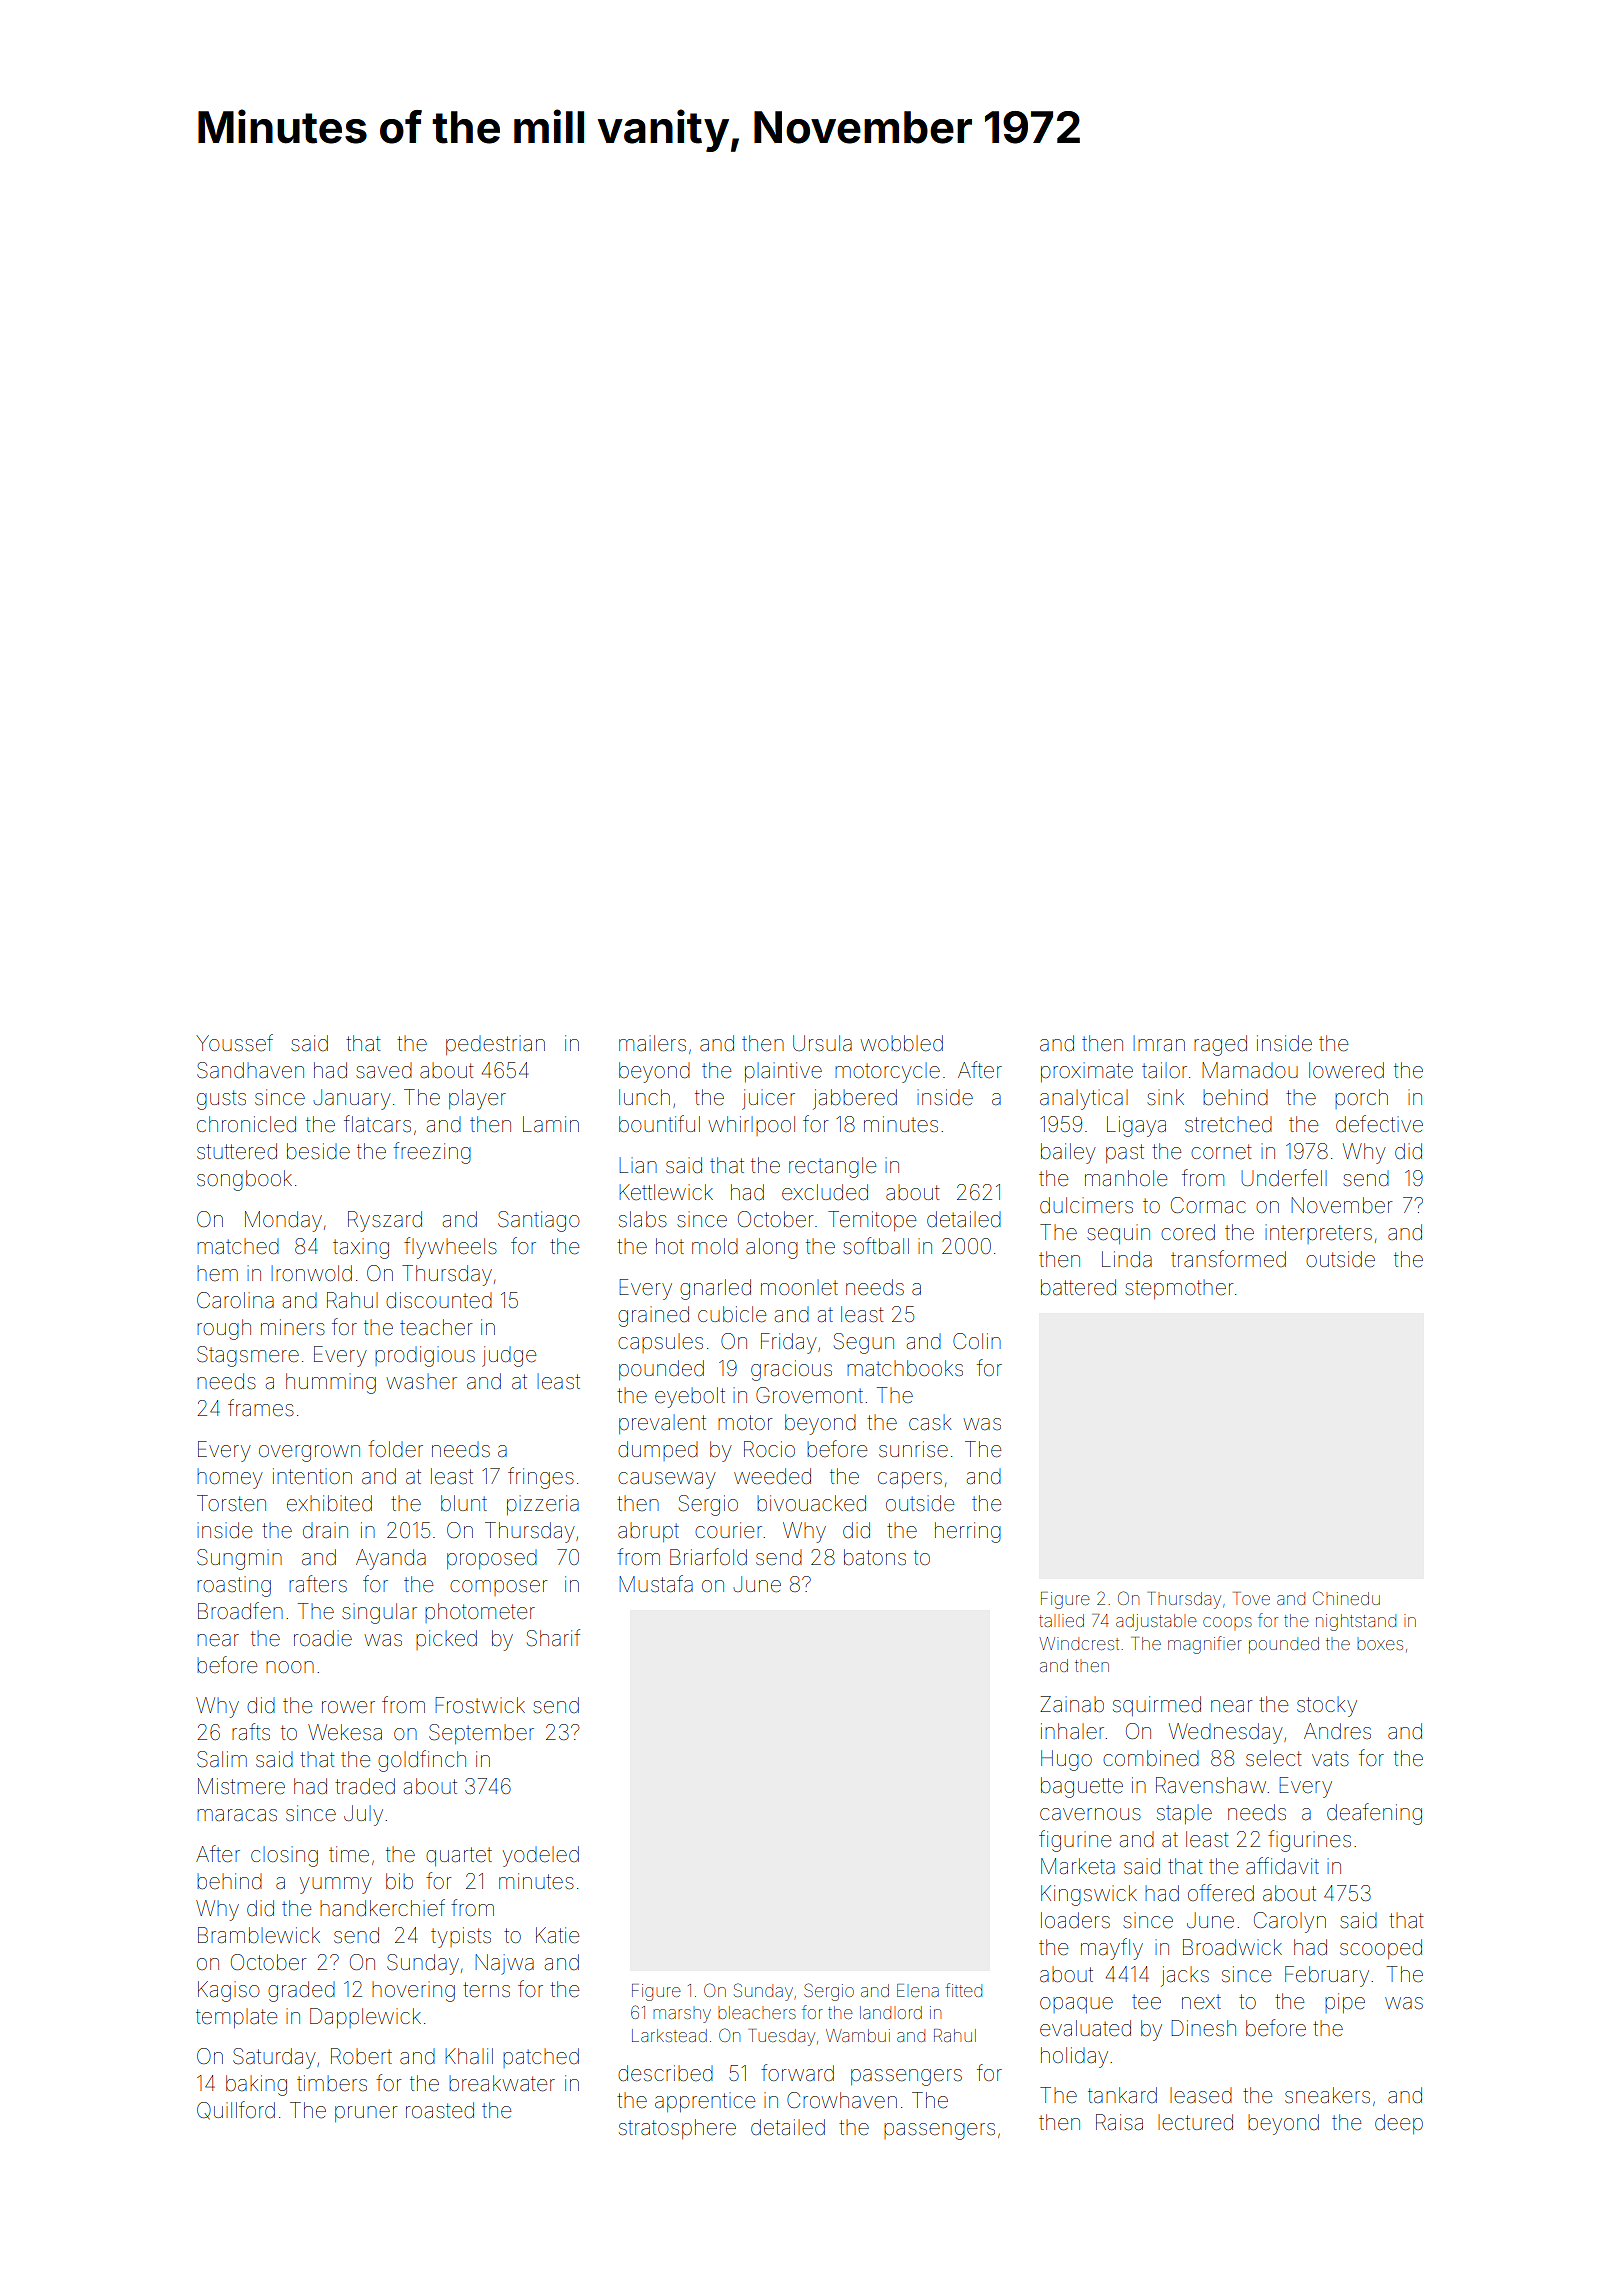 Image resolution: width=1620 pixels, height=2292 pixels. Describe the element at coordinates (395, 1448) in the page. I see `folder` at that location.
